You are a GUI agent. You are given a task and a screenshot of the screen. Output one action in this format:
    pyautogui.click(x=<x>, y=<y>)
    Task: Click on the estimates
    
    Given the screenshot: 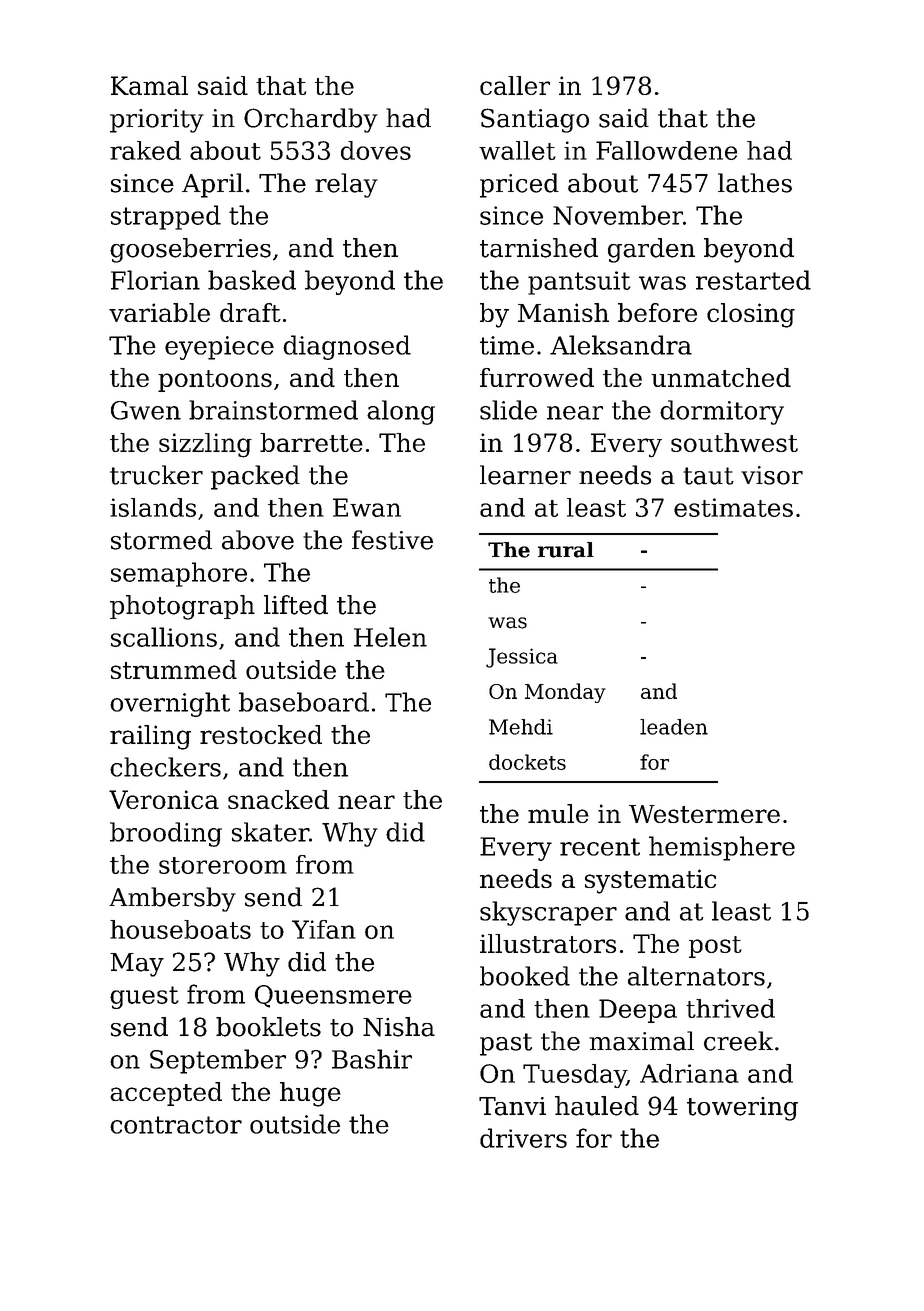 What is the action you would take?
    pyautogui.click(x=733, y=507)
